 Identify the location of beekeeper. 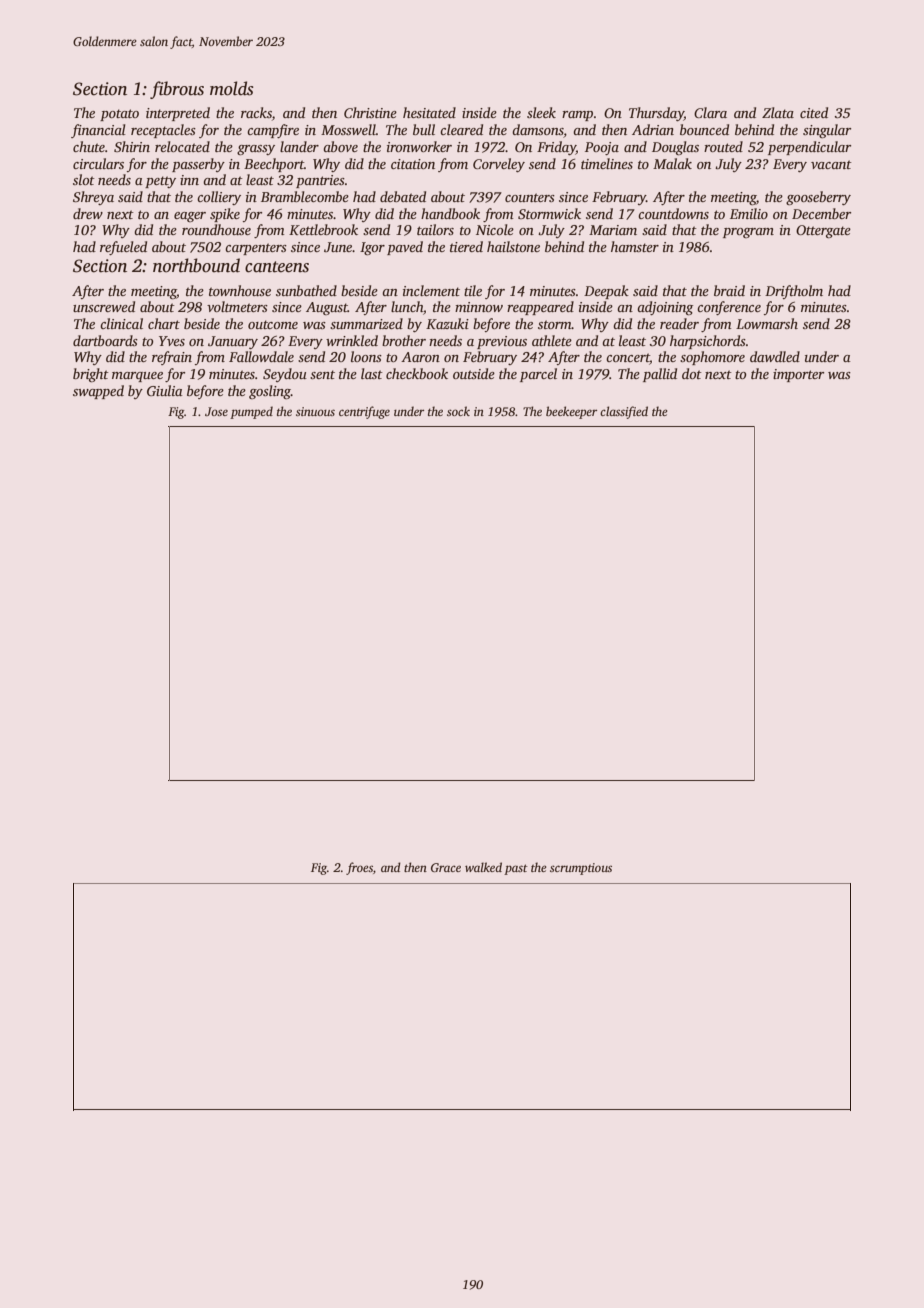
(571, 412).
